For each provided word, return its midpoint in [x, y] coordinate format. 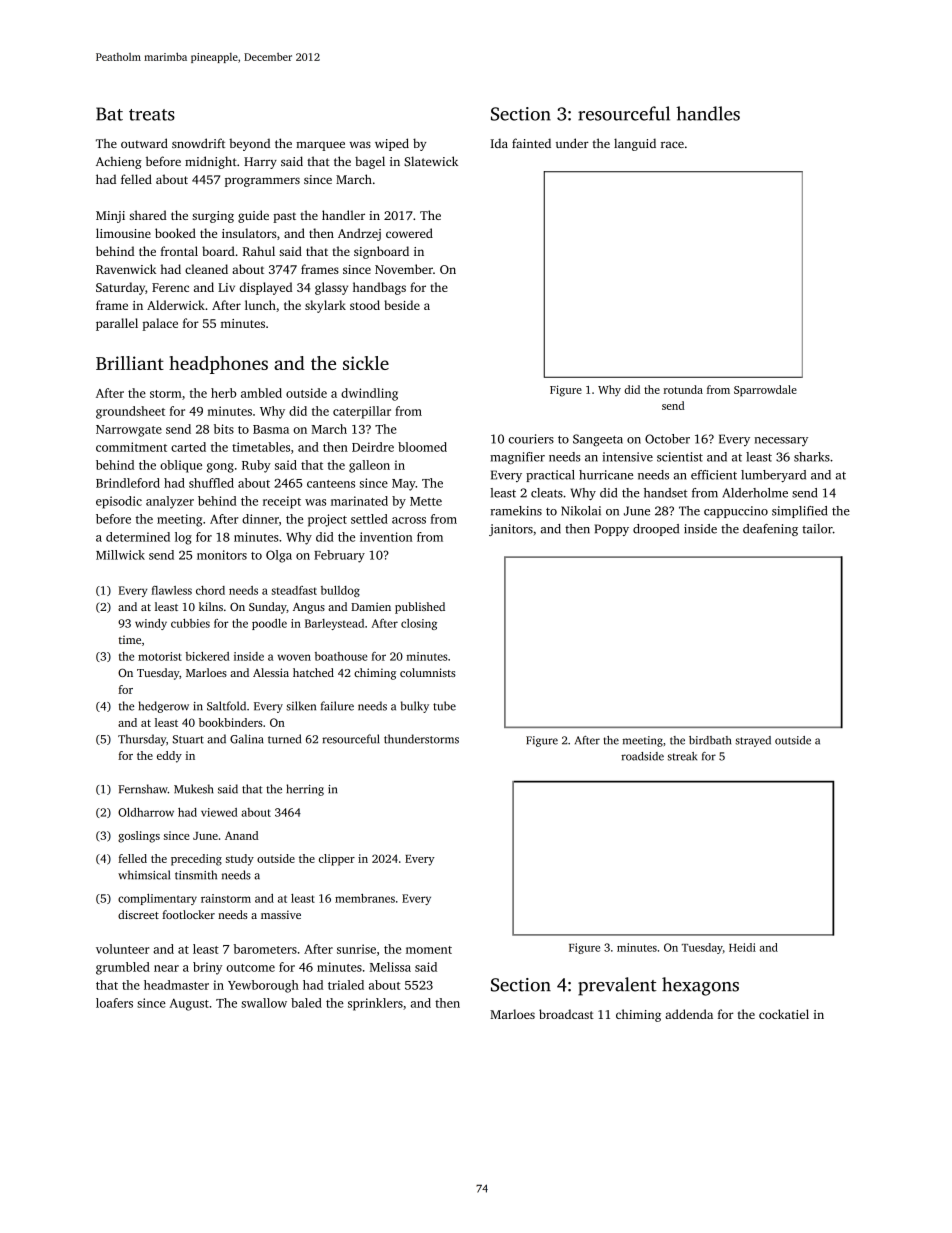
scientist [680, 457]
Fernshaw [143, 789]
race [672, 144]
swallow [264, 1003]
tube [444, 706]
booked [175, 233]
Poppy [612, 530]
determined [138, 537]
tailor [817, 529]
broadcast [566, 1014]
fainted [531, 143]
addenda [689, 1014]
